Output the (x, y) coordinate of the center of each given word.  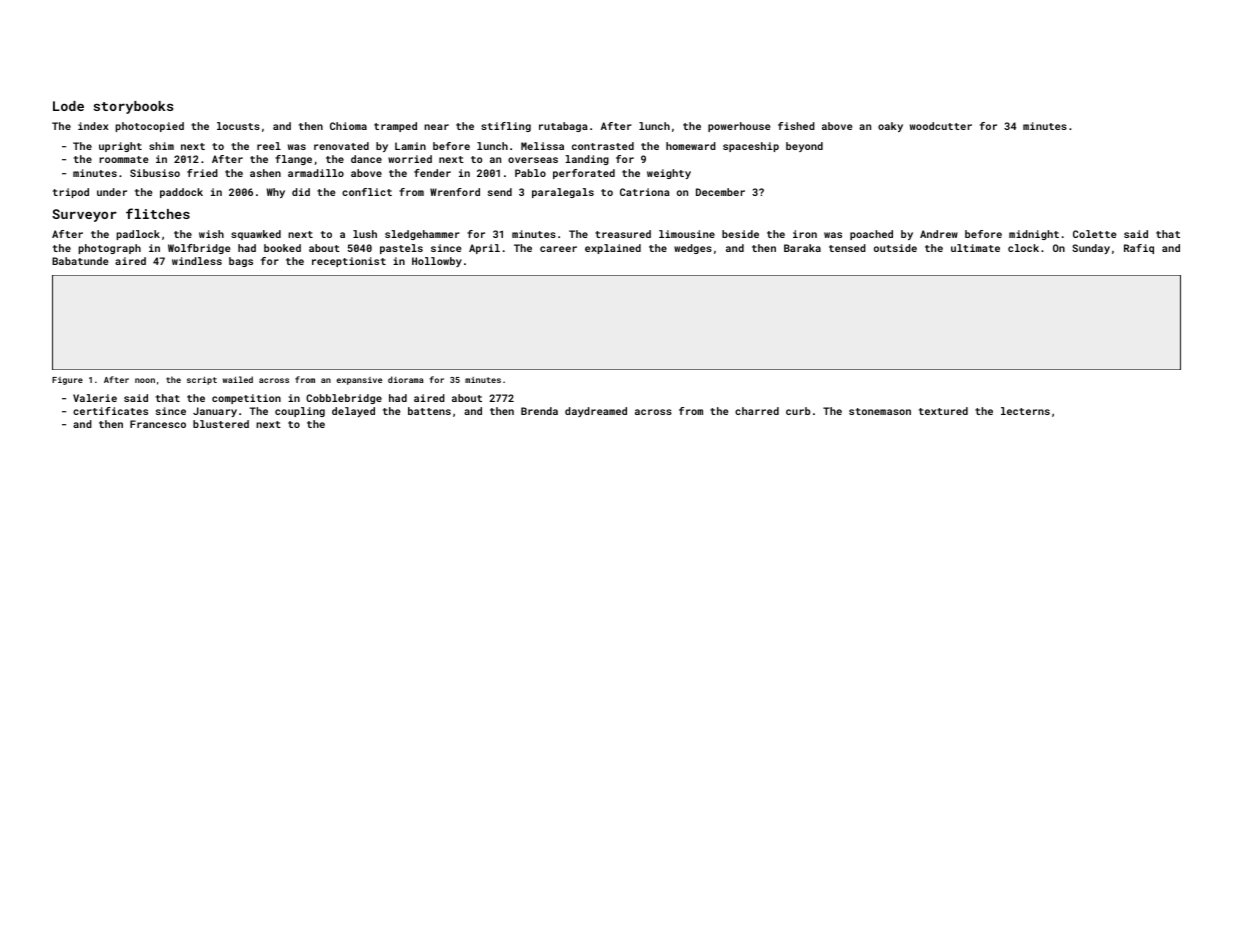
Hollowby (437, 262)
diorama (406, 379)
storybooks (133, 107)
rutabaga (563, 127)
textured (943, 411)
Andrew (939, 234)
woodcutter (941, 126)
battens (429, 411)
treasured (623, 234)
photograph (110, 249)
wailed (238, 379)
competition (246, 399)
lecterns (1025, 411)
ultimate (975, 248)
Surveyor (84, 215)
